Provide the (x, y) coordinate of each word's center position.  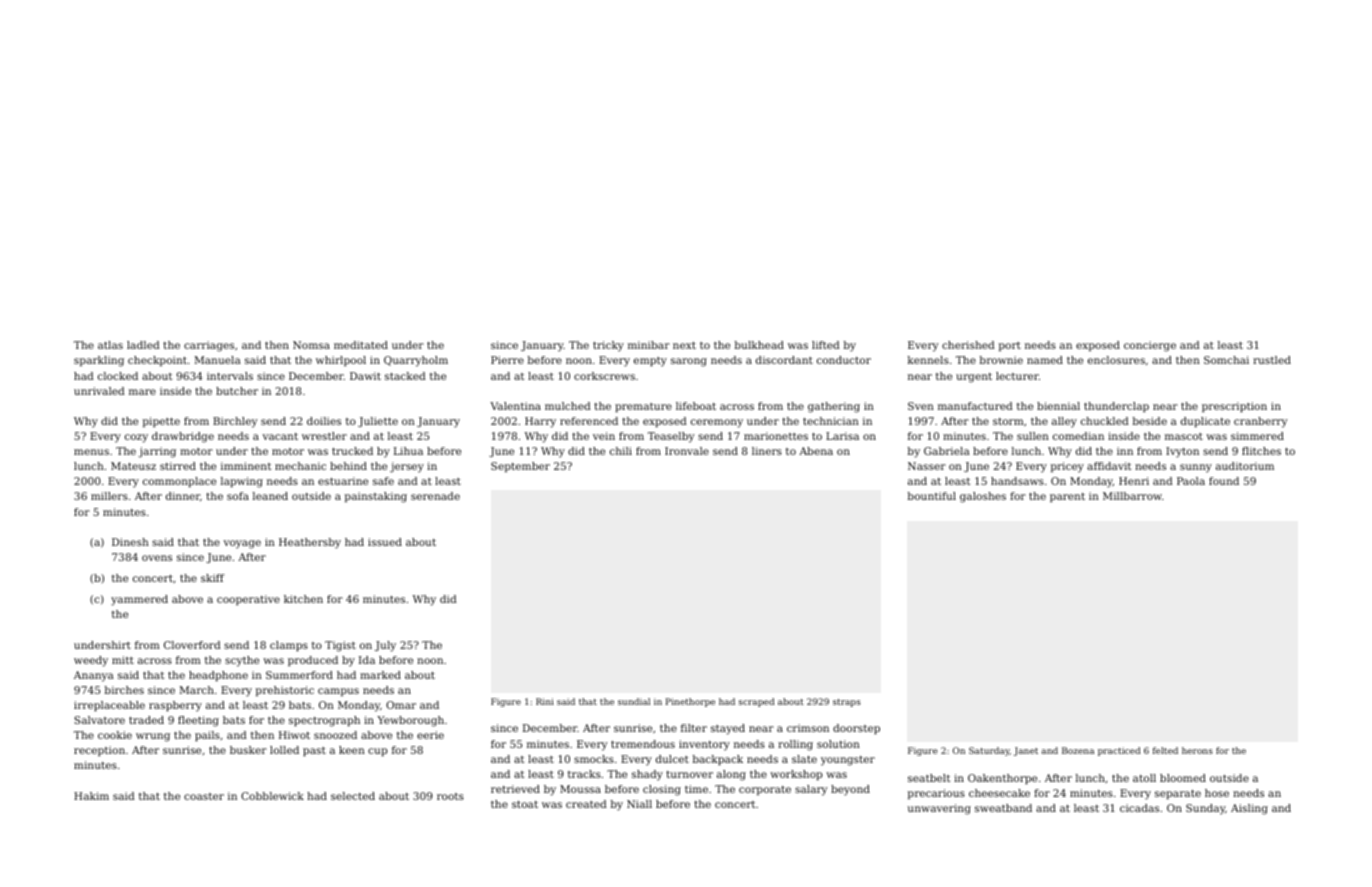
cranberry (1260, 422)
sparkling (99, 361)
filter (694, 728)
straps (847, 703)
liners (767, 451)
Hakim (91, 796)
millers (109, 496)
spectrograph (324, 721)
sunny (1196, 468)
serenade (435, 496)
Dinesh (130, 542)
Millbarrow (1132, 496)
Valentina (515, 406)
